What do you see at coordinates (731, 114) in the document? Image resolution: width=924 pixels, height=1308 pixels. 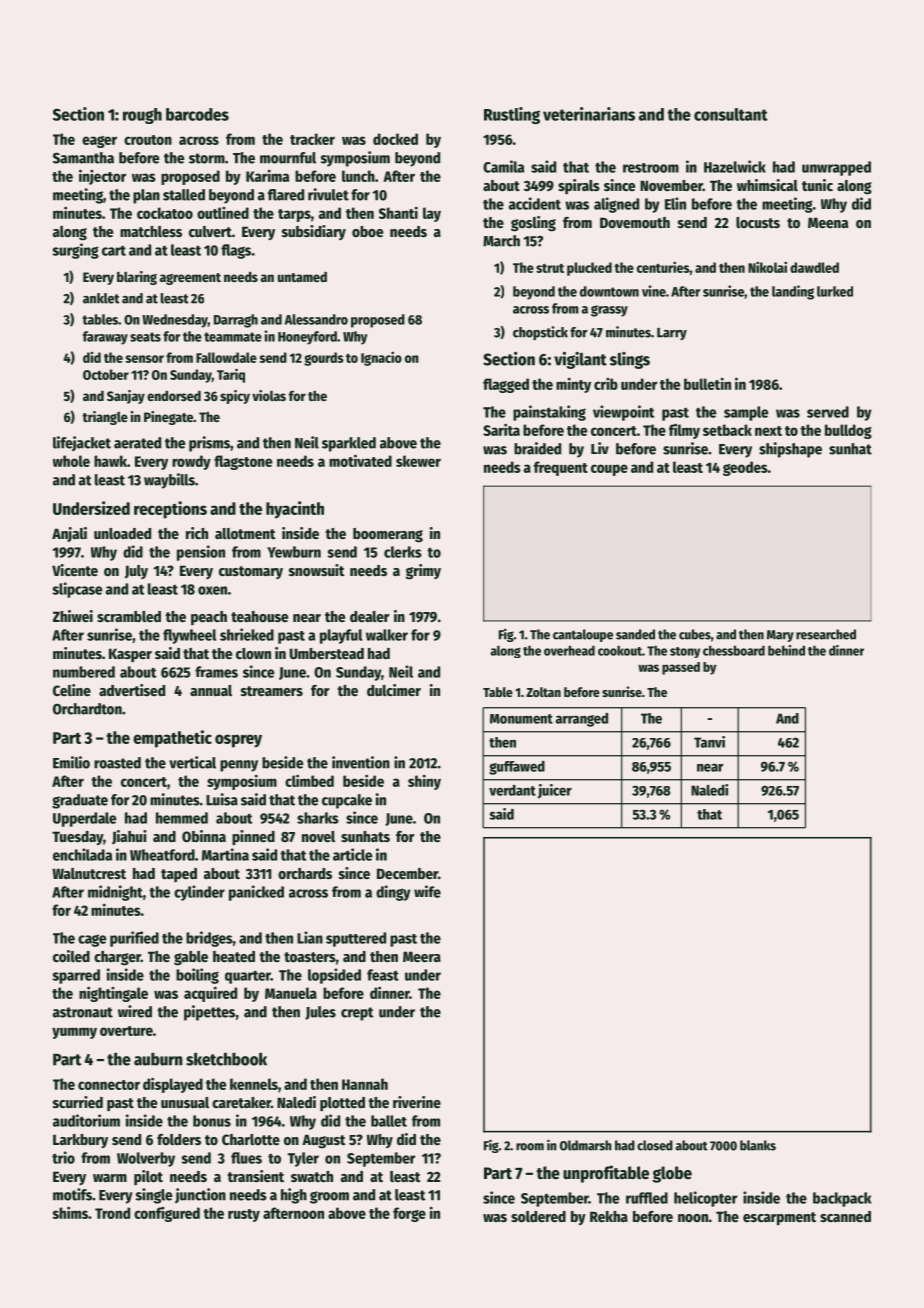 I see `consultant` at bounding box center [731, 114].
